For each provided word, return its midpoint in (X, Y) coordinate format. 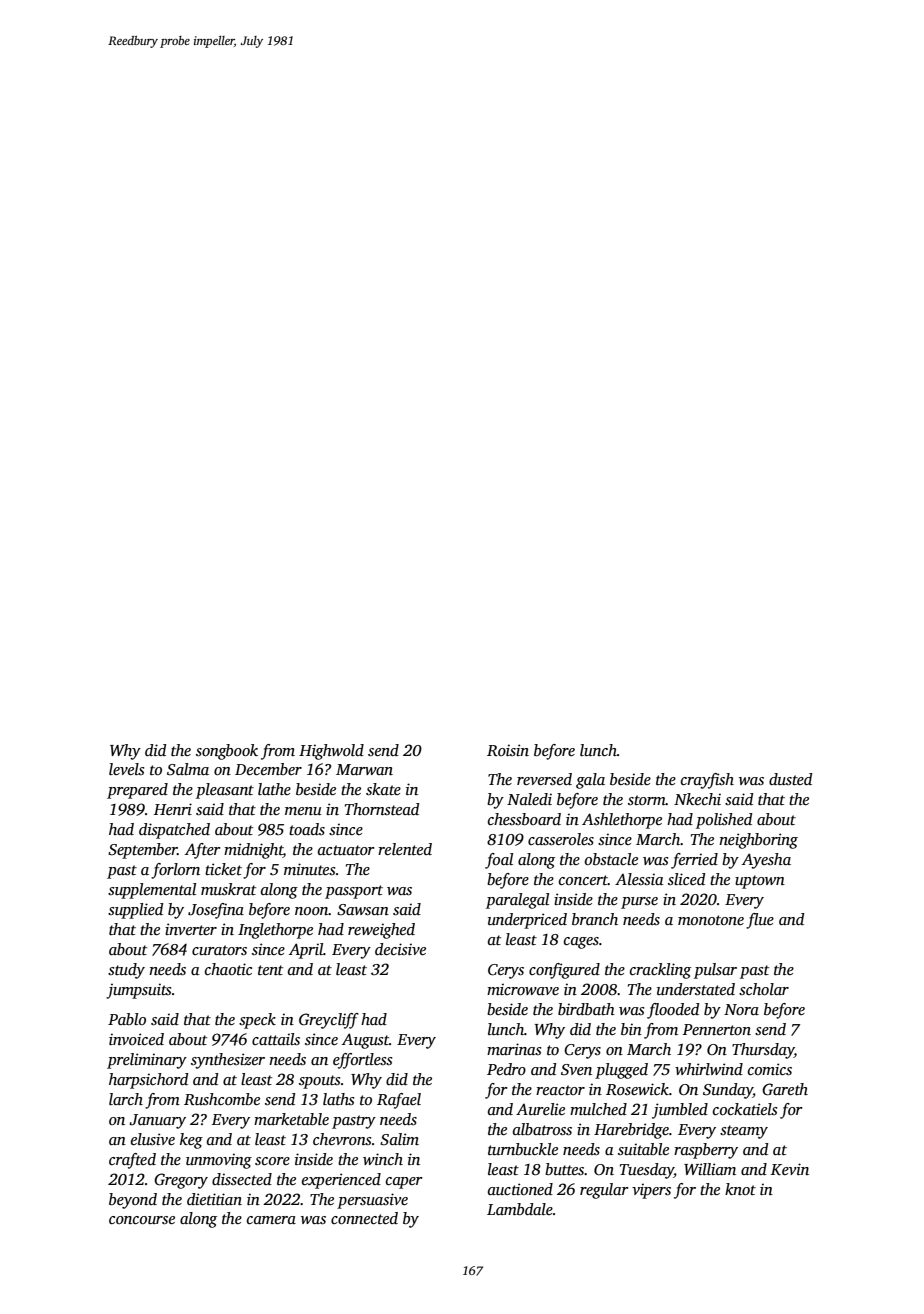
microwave (523, 989)
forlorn (175, 871)
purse (639, 903)
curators (219, 950)
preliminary (147, 1061)
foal (499, 861)
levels (126, 769)
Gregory (181, 1181)
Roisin (508, 750)
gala (590, 781)
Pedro (506, 1069)
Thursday (763, 1051)
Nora (741, 1009)
